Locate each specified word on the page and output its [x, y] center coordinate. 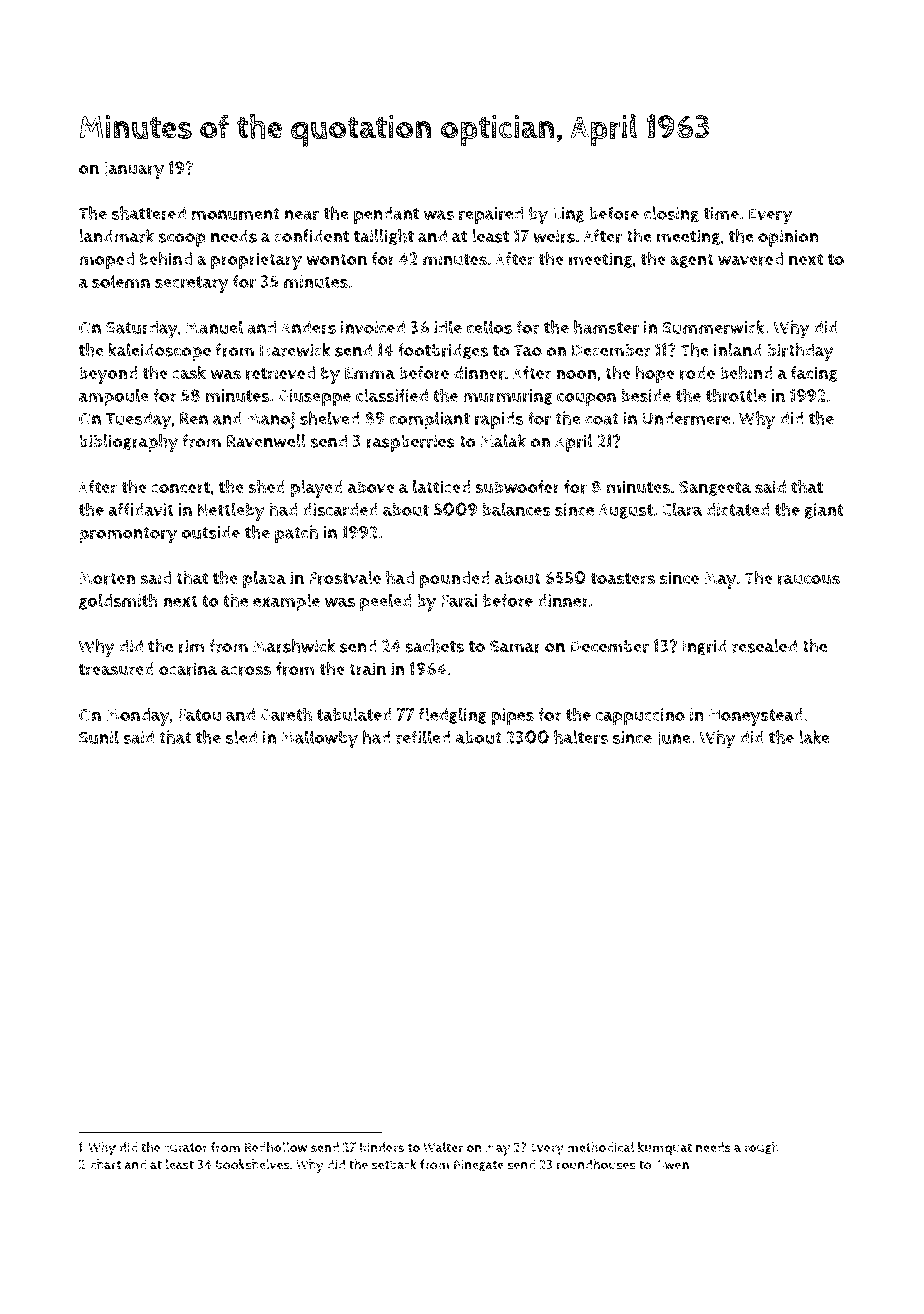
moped [106, 261]
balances [516, 509]
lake [814, 737]
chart [106, 1164]
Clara [682, 509]
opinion [788, 238]
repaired [491, 215]
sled [241, 737]
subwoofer [518, 487]
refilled [423, 737]
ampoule [114, 397]
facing [814, 374]
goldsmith [118, 601]
